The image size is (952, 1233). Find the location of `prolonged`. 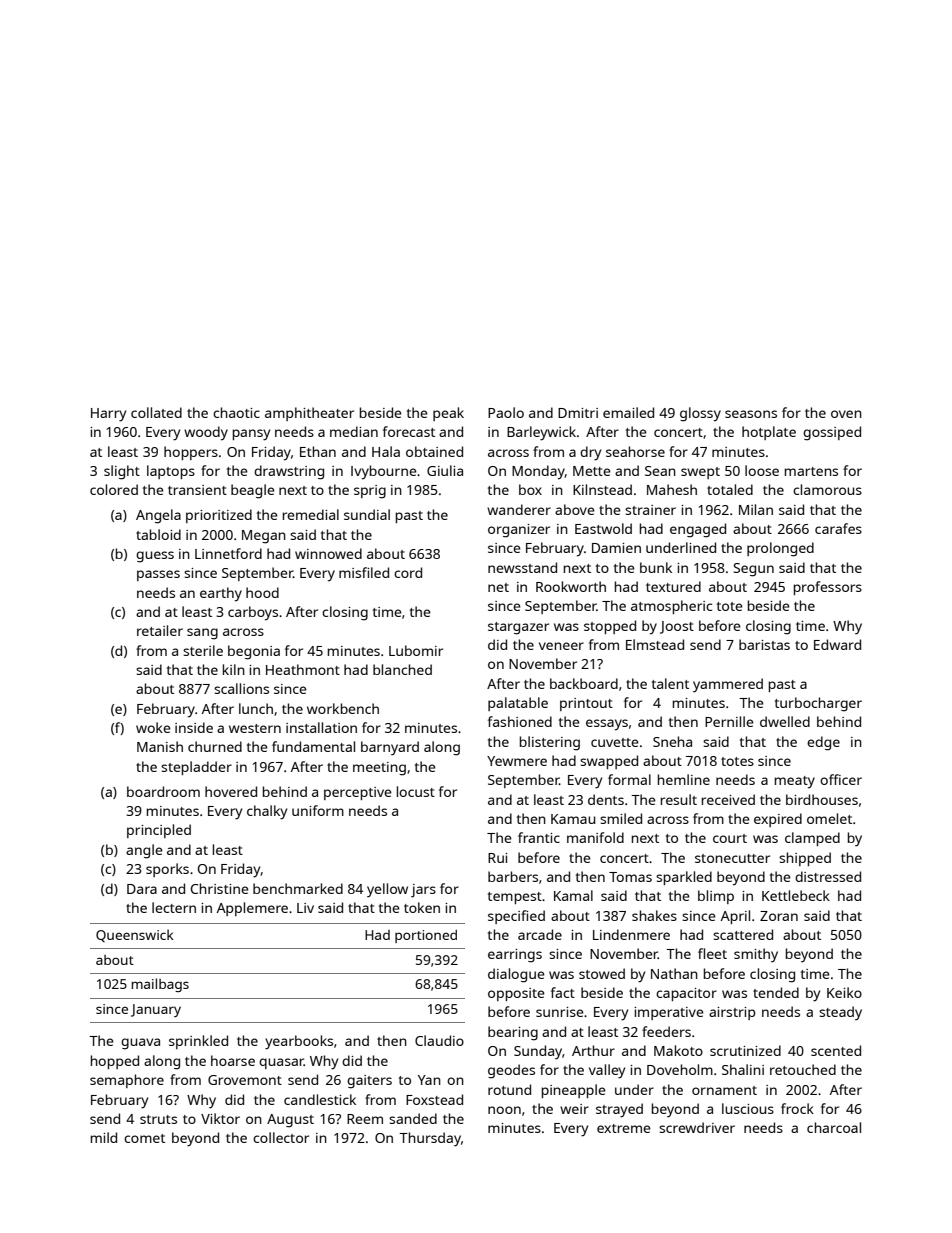

prolonged is located at coordinates (780, 549).
